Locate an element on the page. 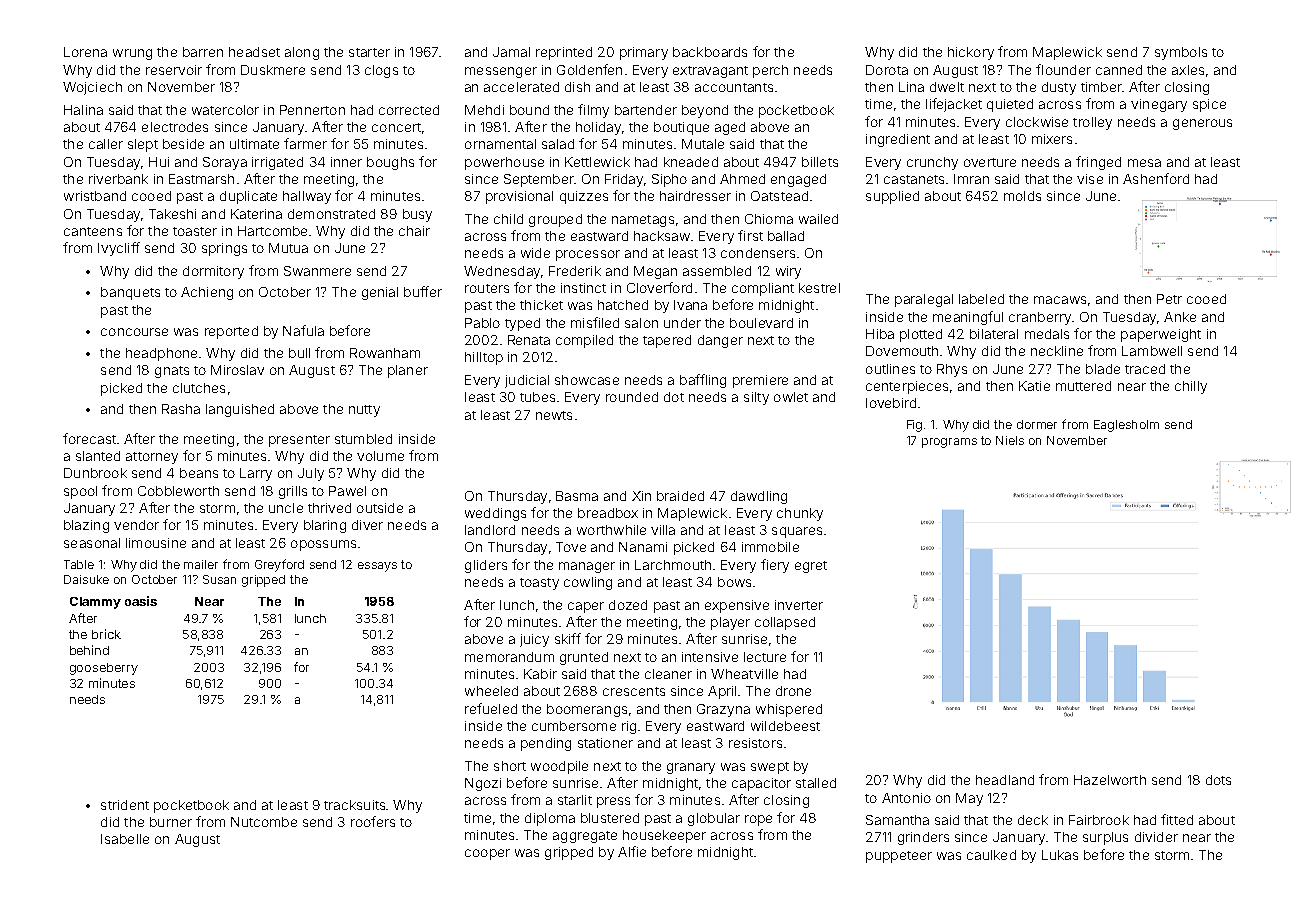 This document has height=924, width=1308. stalled is located at coordinates (816, 783).
